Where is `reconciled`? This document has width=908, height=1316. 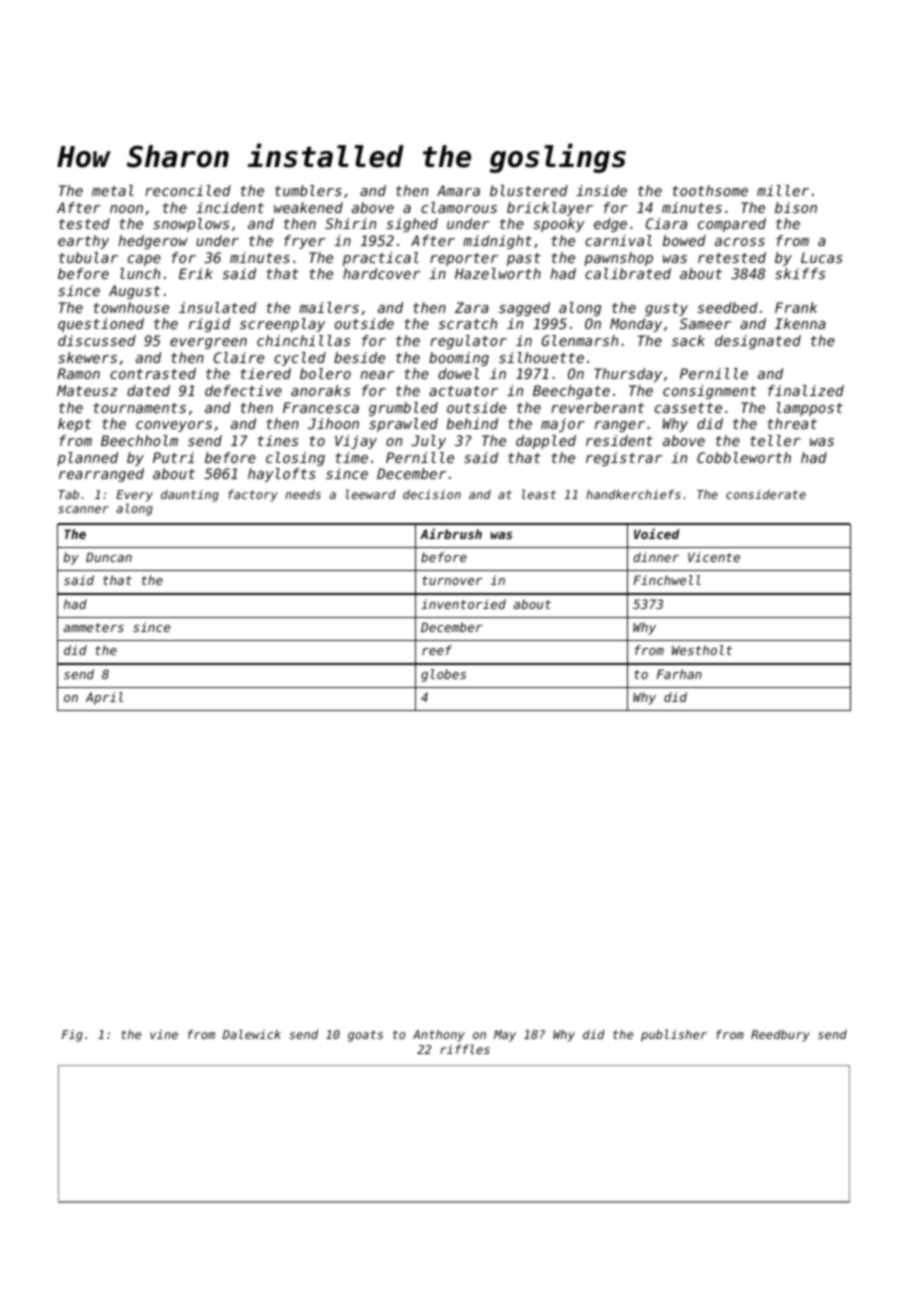 reconciled is located at coordinates (188, 190).
